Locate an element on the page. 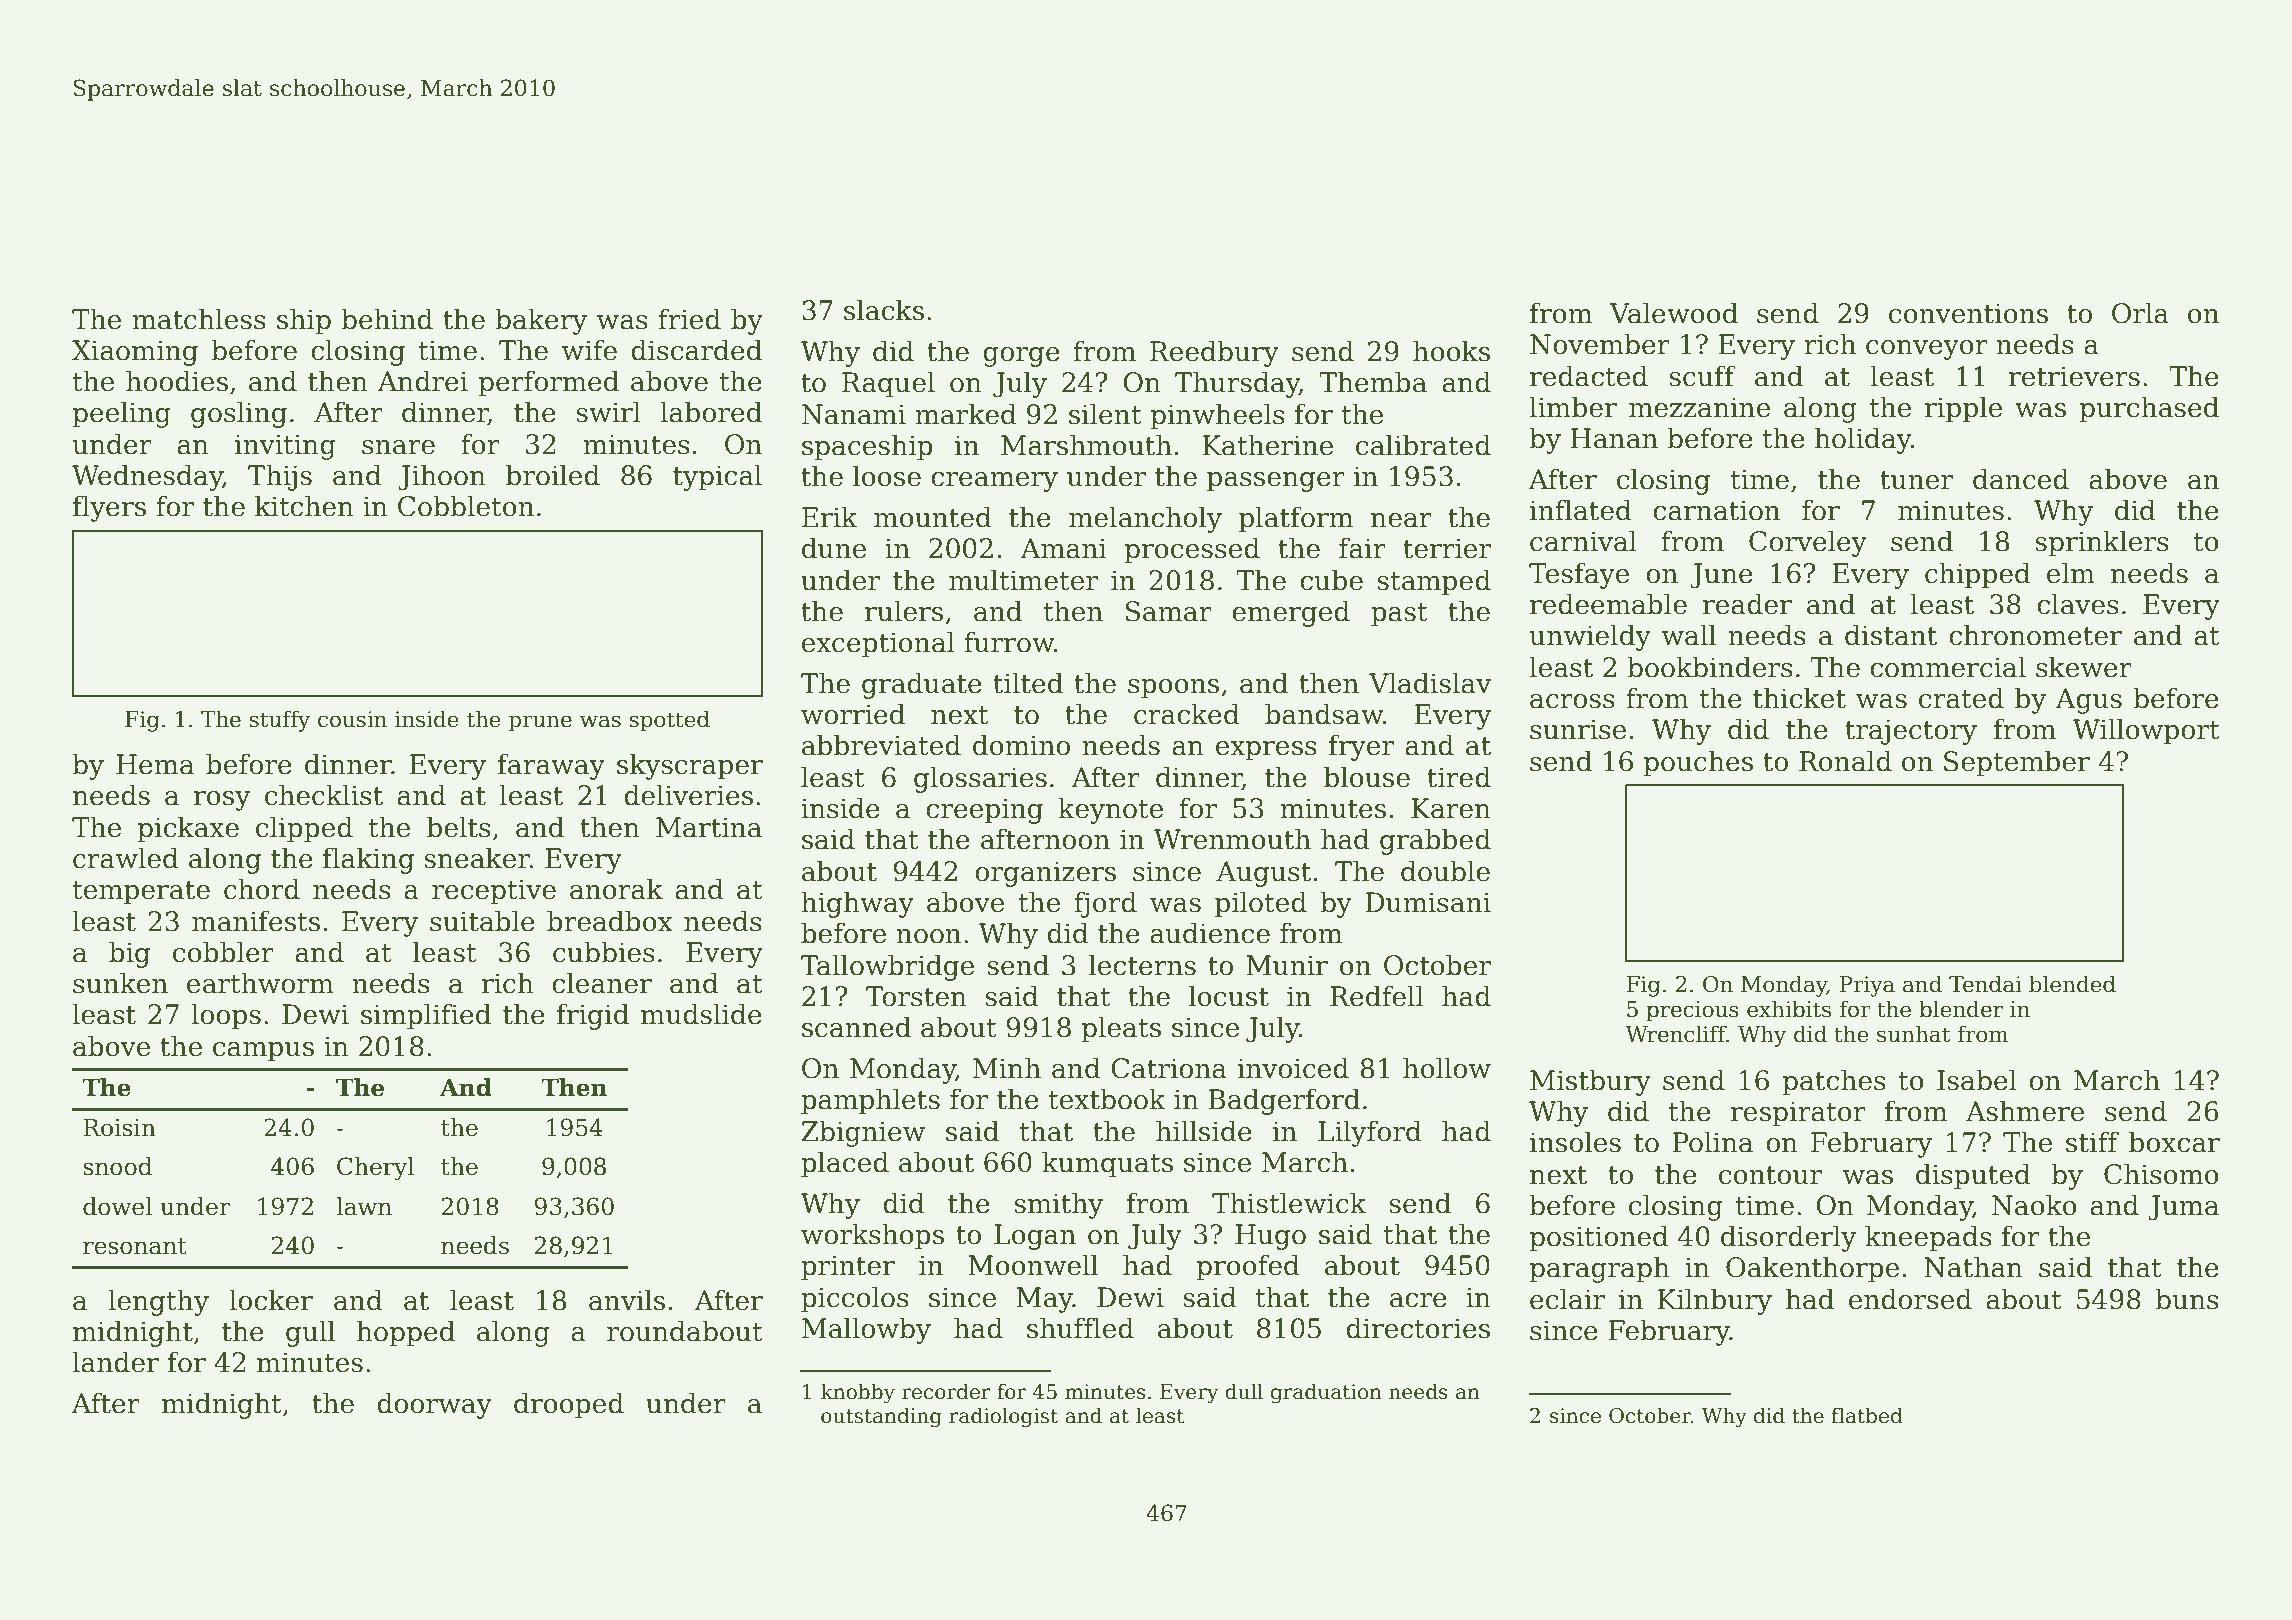  past is located at coordinates (1399, 615).
